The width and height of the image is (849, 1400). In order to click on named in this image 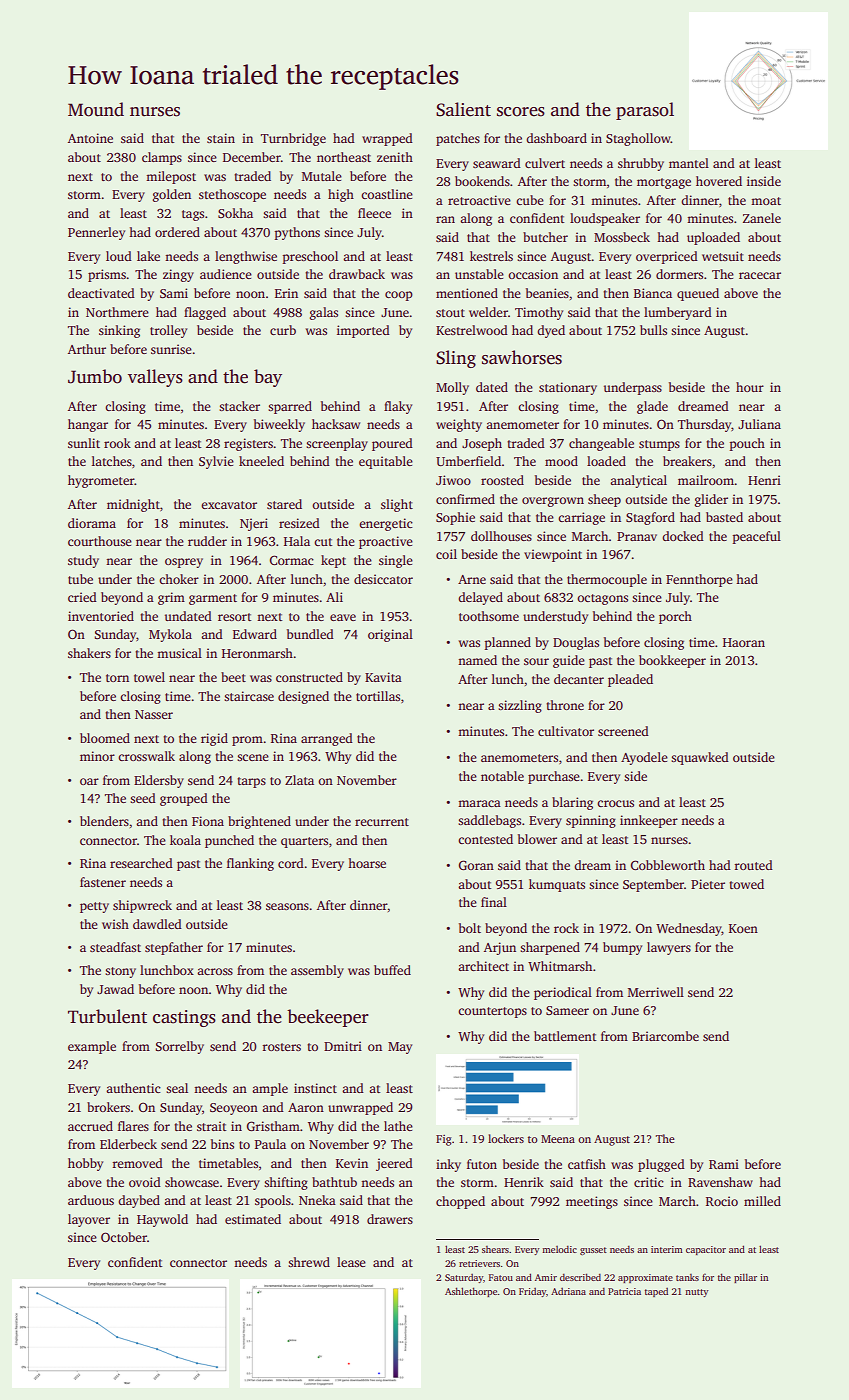, I will do `click(477, 660)`.
